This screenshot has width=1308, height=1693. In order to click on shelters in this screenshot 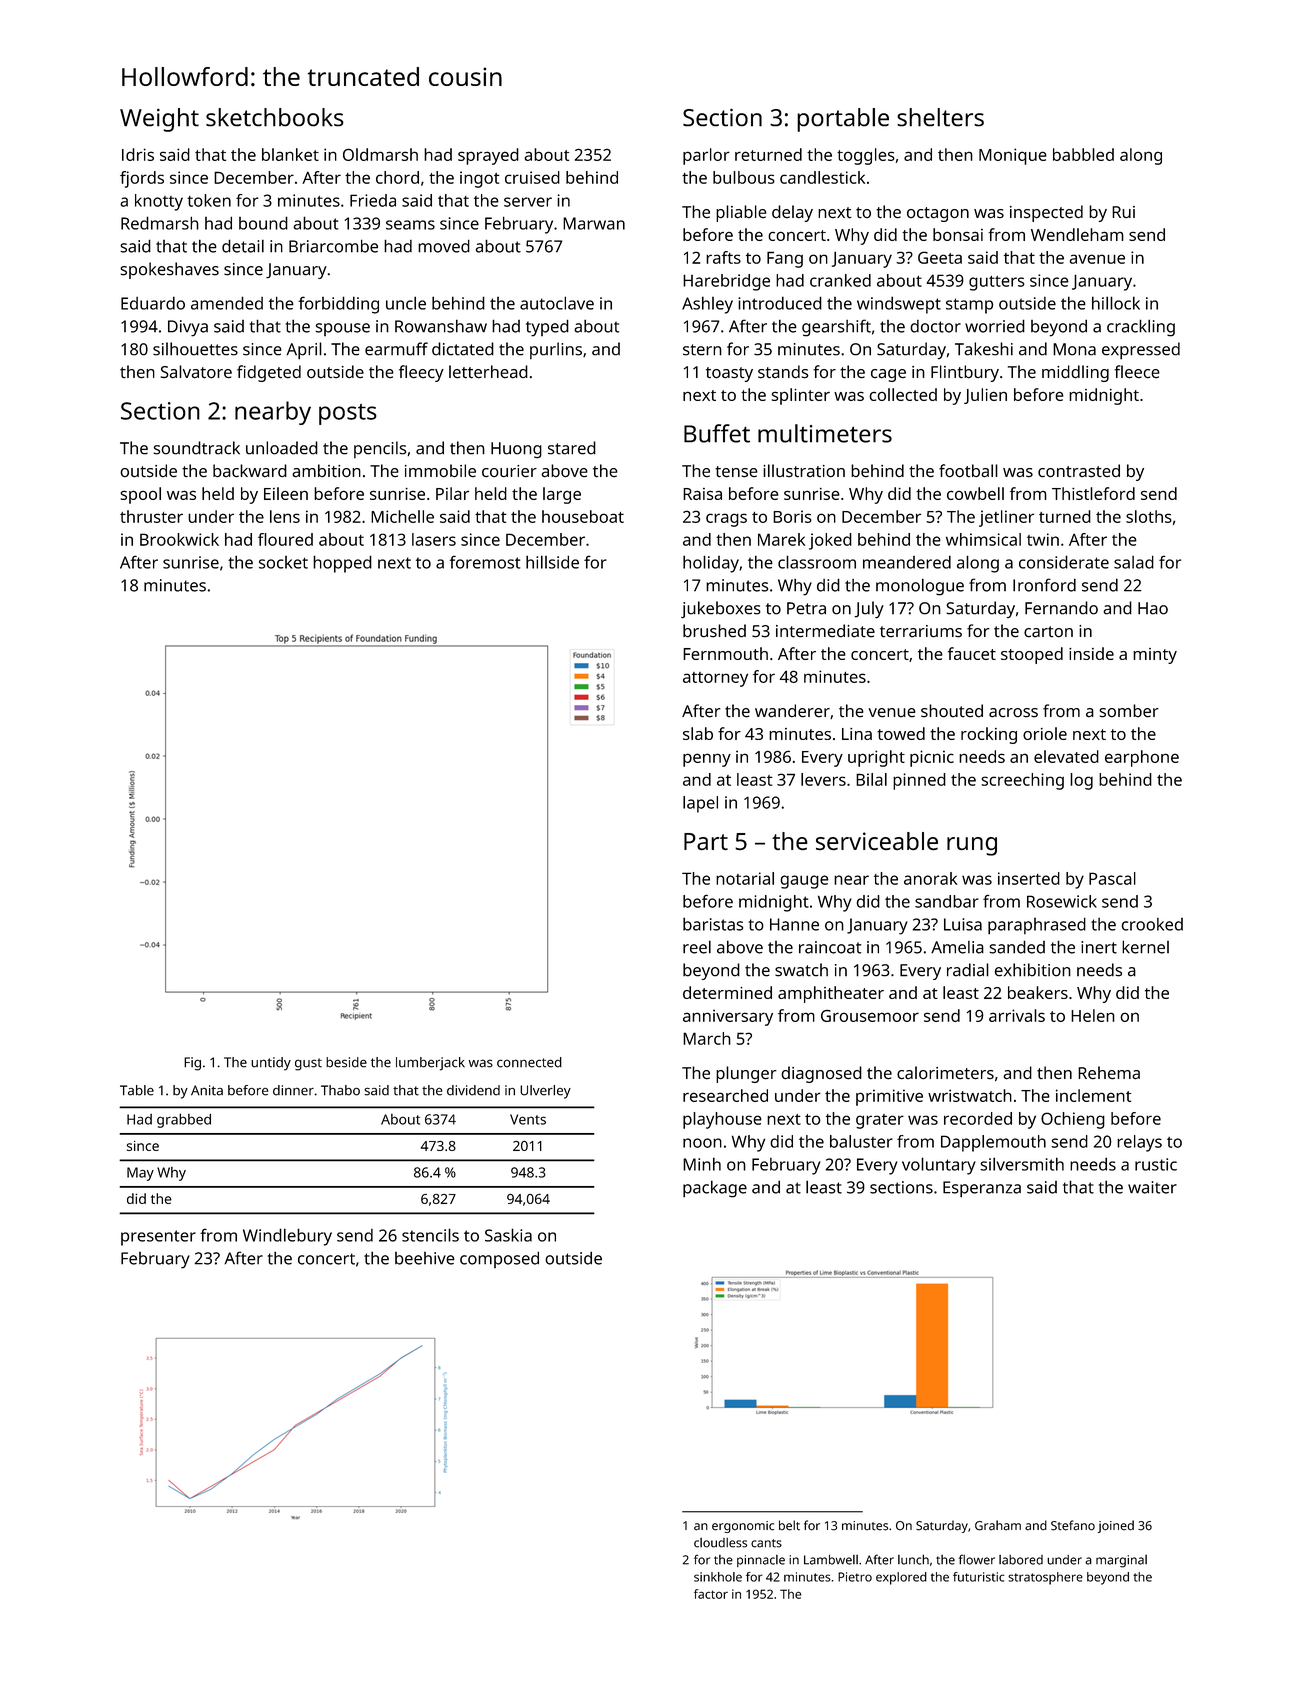, I will do `click(940, 117)`.
